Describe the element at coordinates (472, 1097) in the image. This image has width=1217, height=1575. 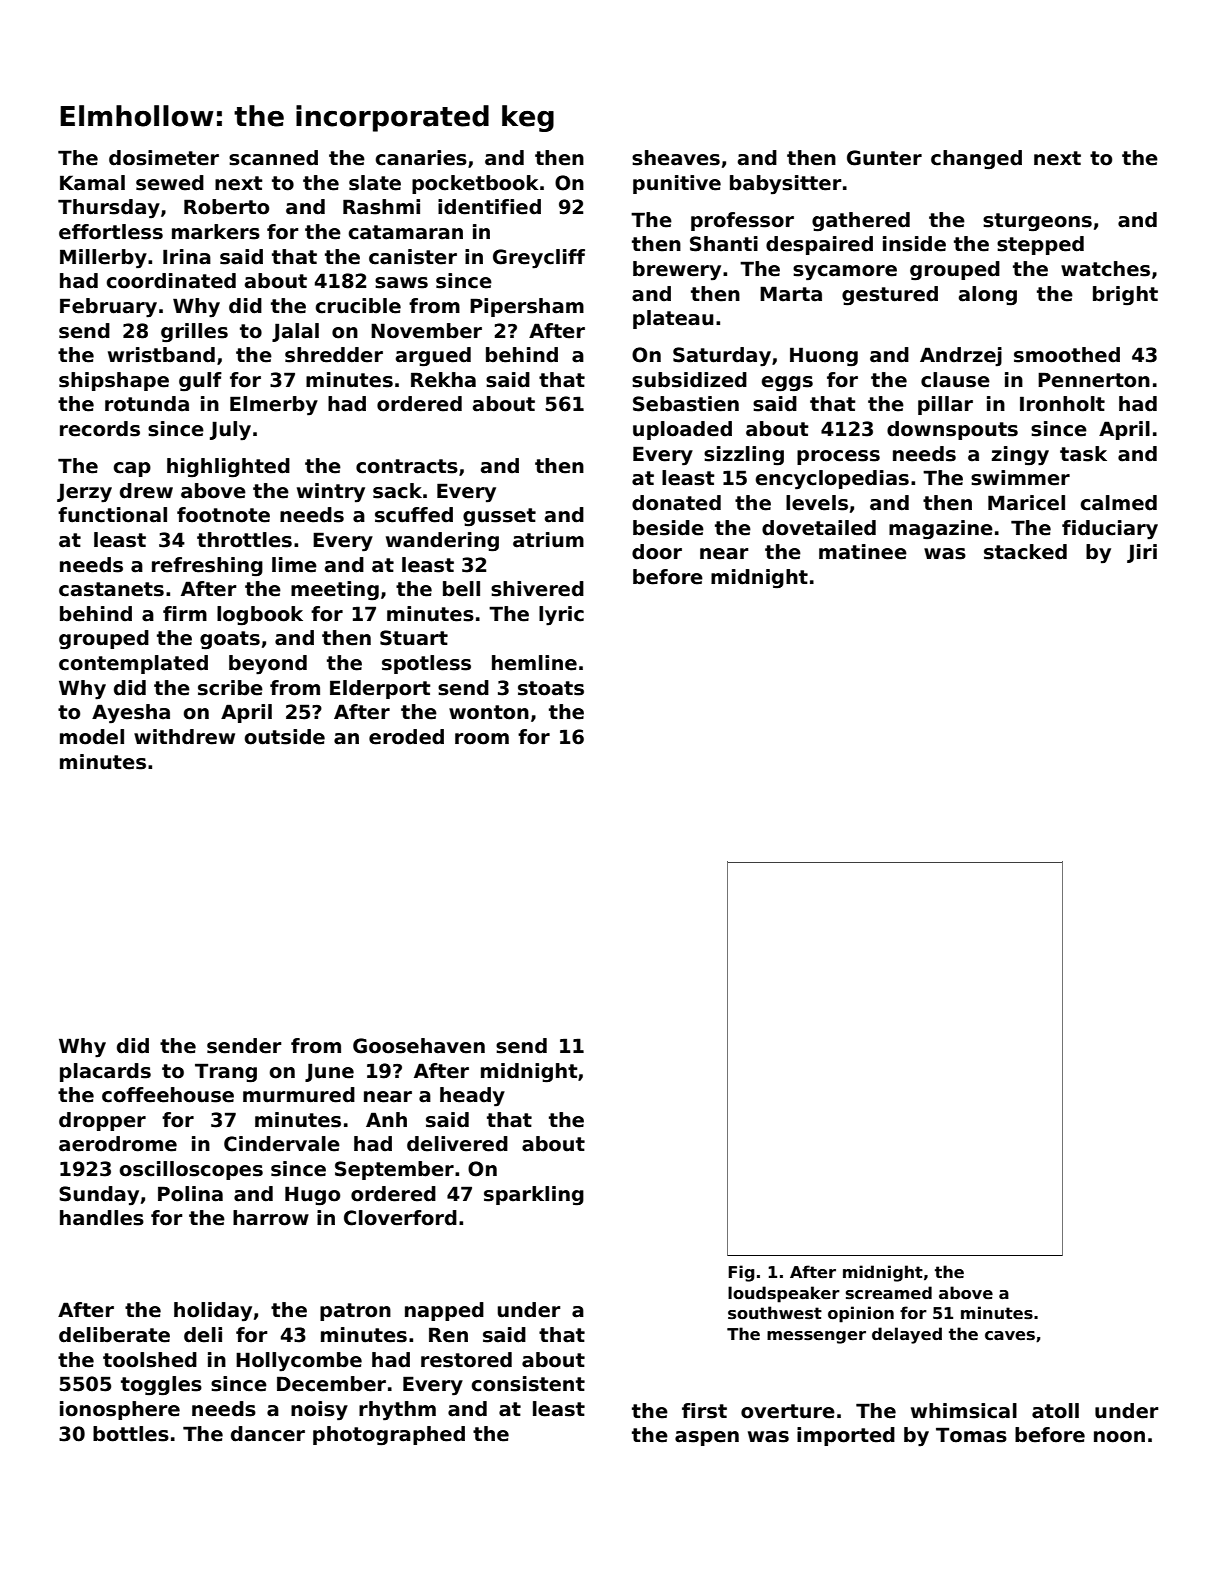
I see `heady` at that location.
